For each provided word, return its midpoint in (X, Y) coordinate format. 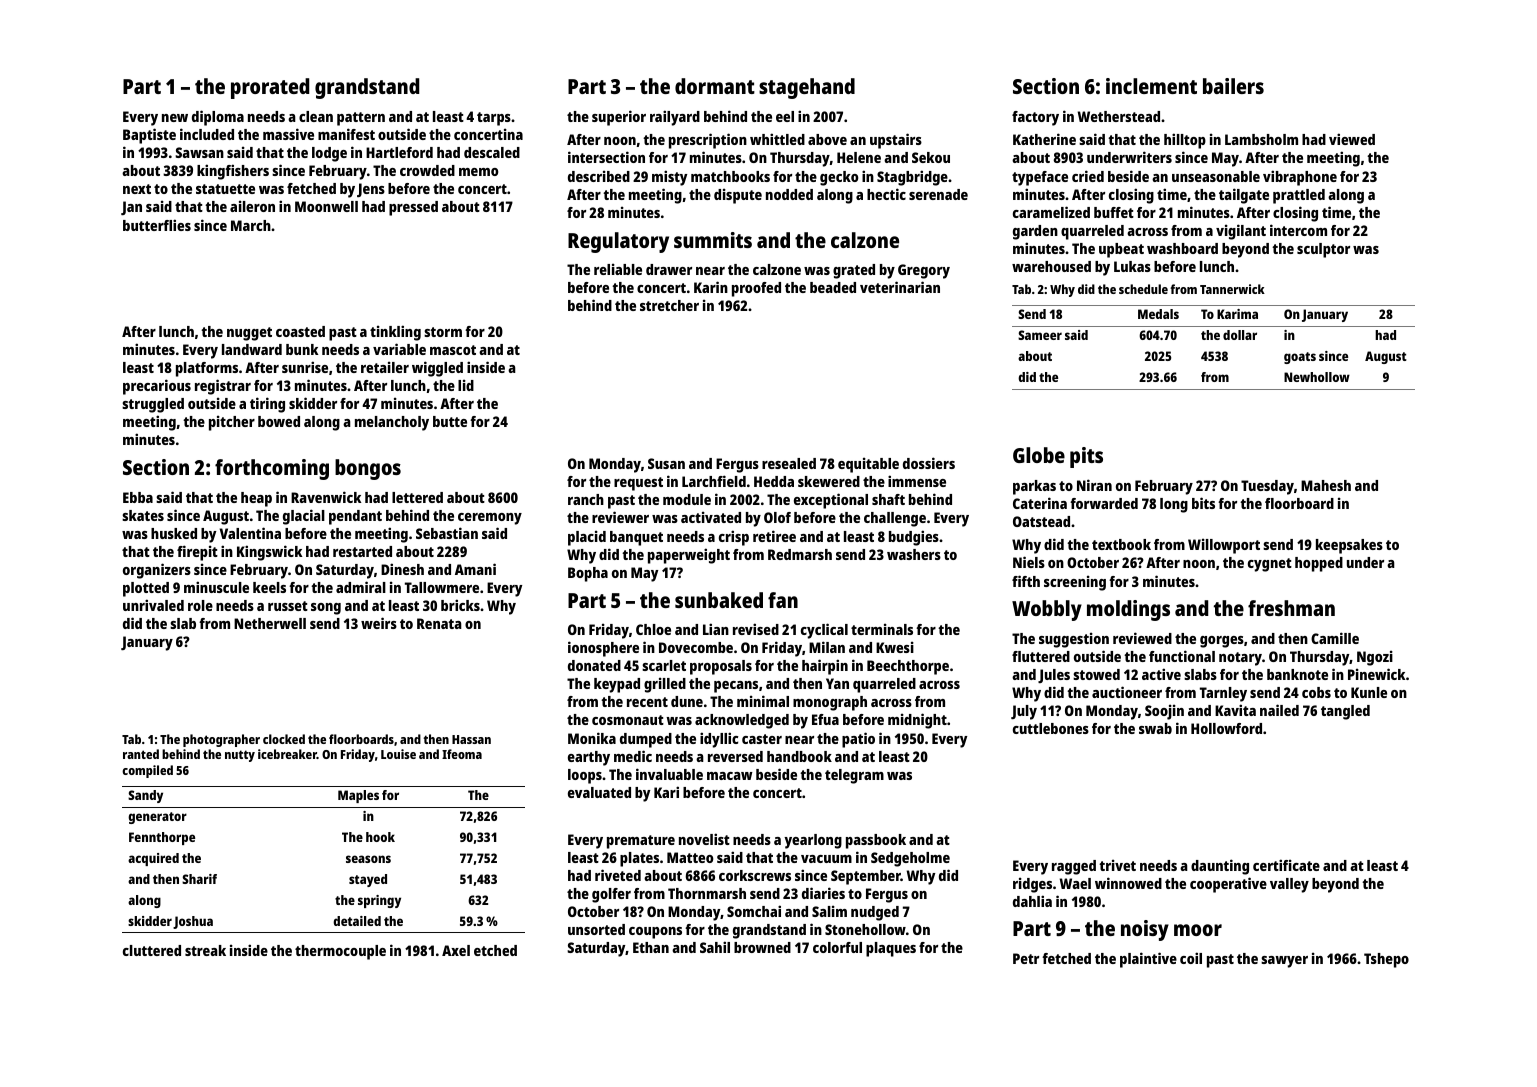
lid (466, 385)
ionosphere (603, 649)
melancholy (392, 423)
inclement (1151, 86)
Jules (1054, 676)
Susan (666, 463)
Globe (1039, 455)
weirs (379, 623)
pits (1086, 457)
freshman (1291, 608)
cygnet (1270, 565)
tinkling (395, 333)
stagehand (807, 88)
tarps (494, 119)
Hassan (471, 739)
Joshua (193, 922)
